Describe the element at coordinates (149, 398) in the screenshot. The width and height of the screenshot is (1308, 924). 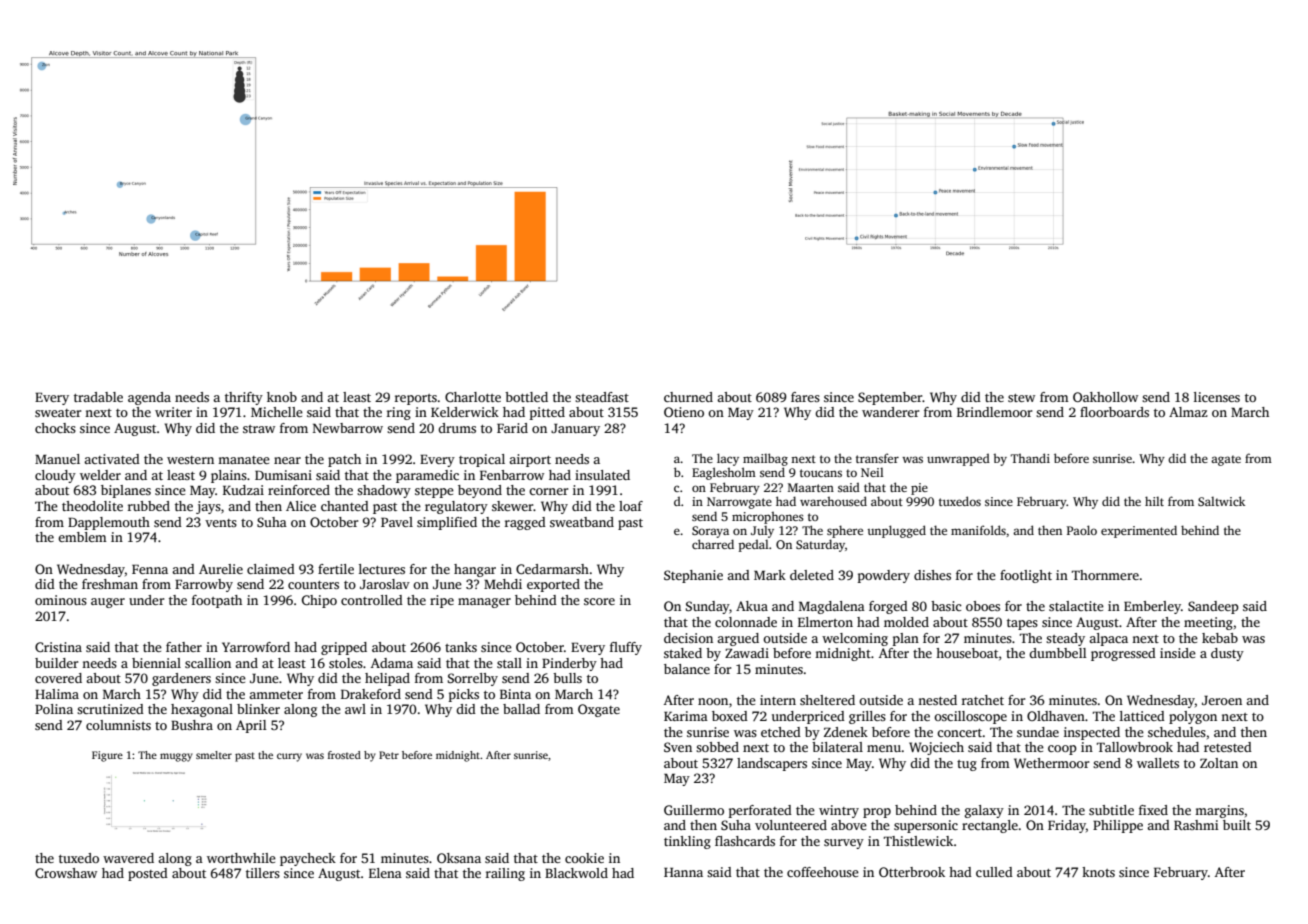
I see `agenda` at that location.
